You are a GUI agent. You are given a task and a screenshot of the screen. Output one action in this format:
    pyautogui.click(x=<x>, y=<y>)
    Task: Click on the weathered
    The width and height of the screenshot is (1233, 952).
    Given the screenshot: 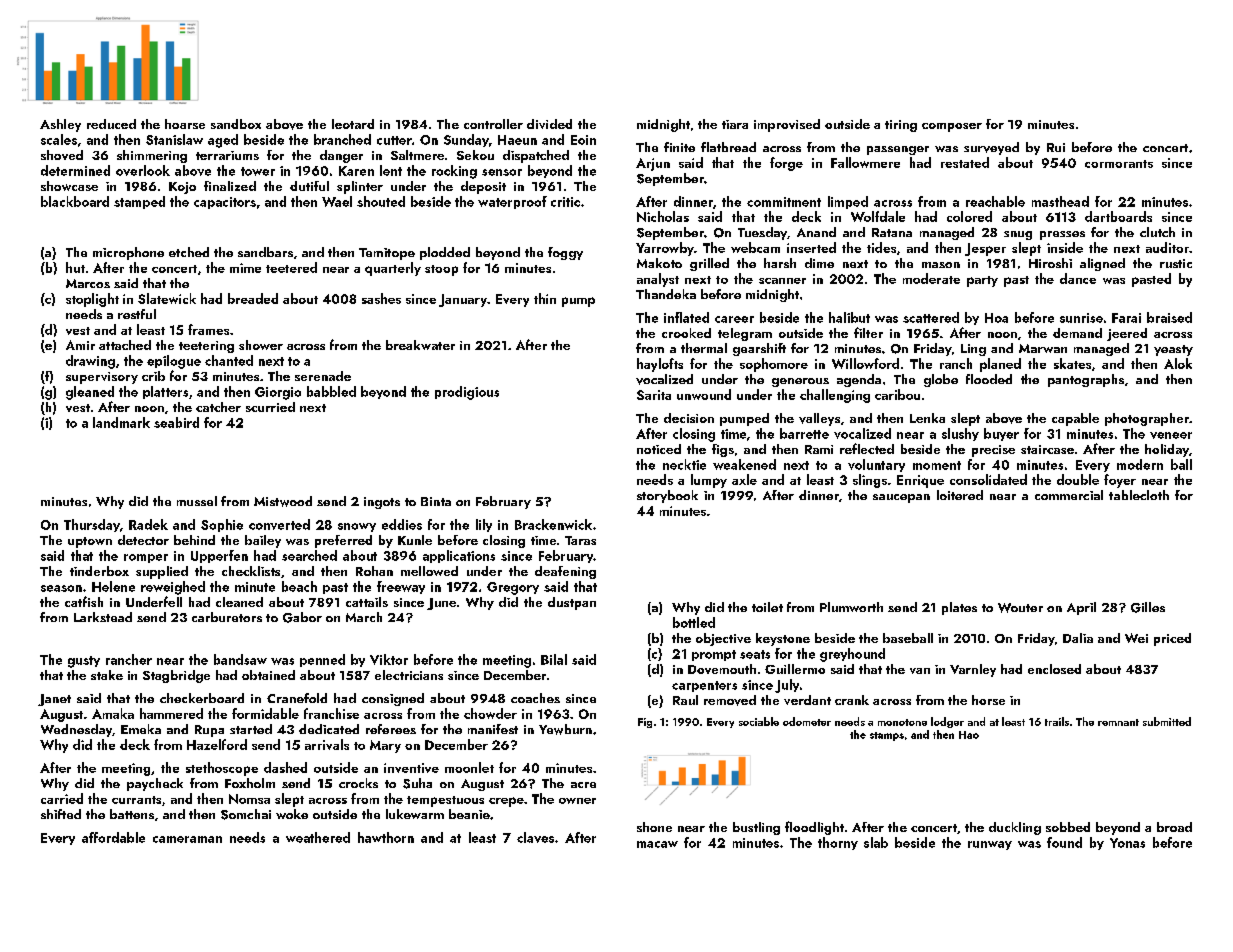 What is the action you would take?
    pyautogui.click(x=318, y=837)
